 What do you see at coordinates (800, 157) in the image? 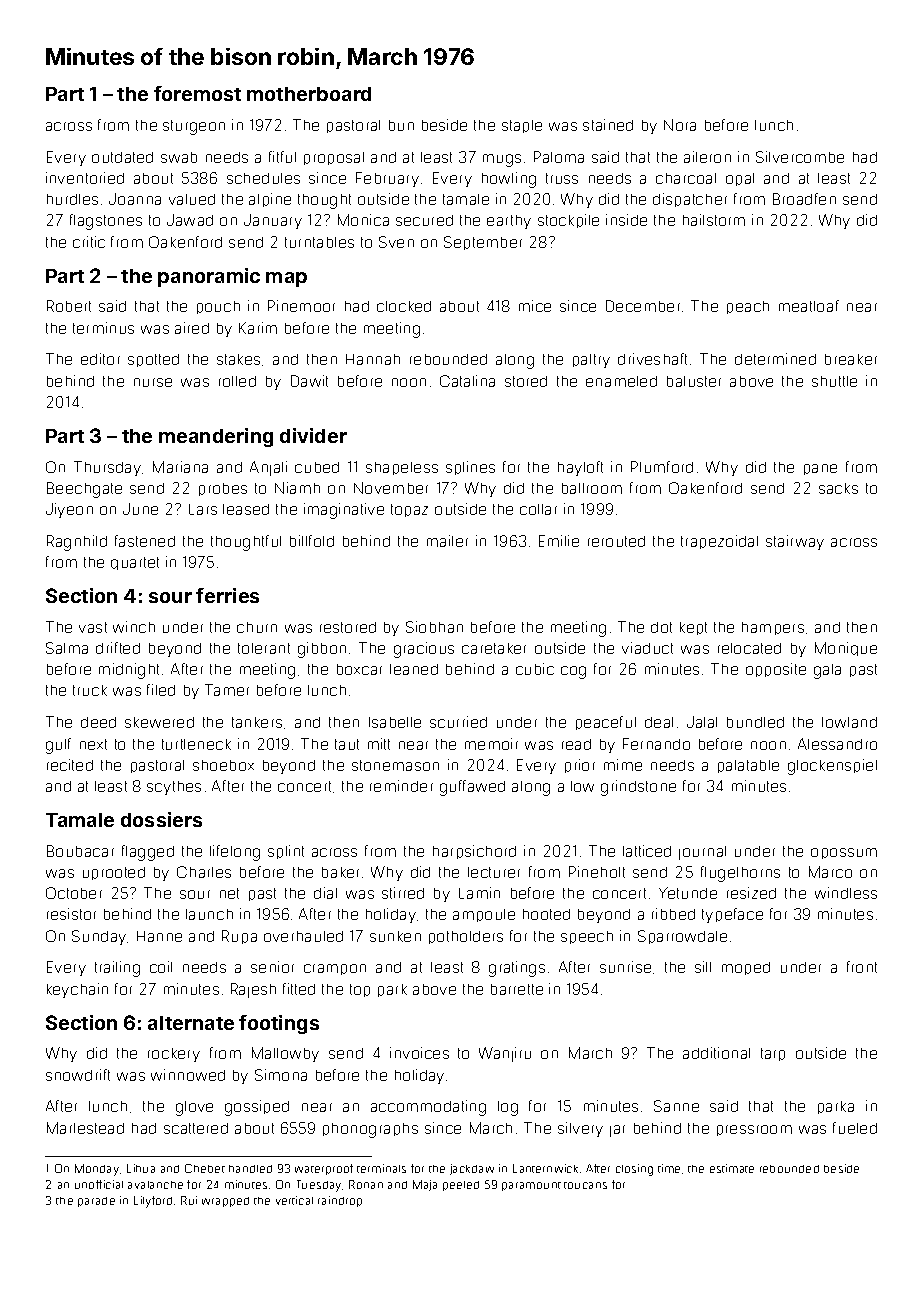
I see `Silvercombe` at bounding box center [800, 157].
